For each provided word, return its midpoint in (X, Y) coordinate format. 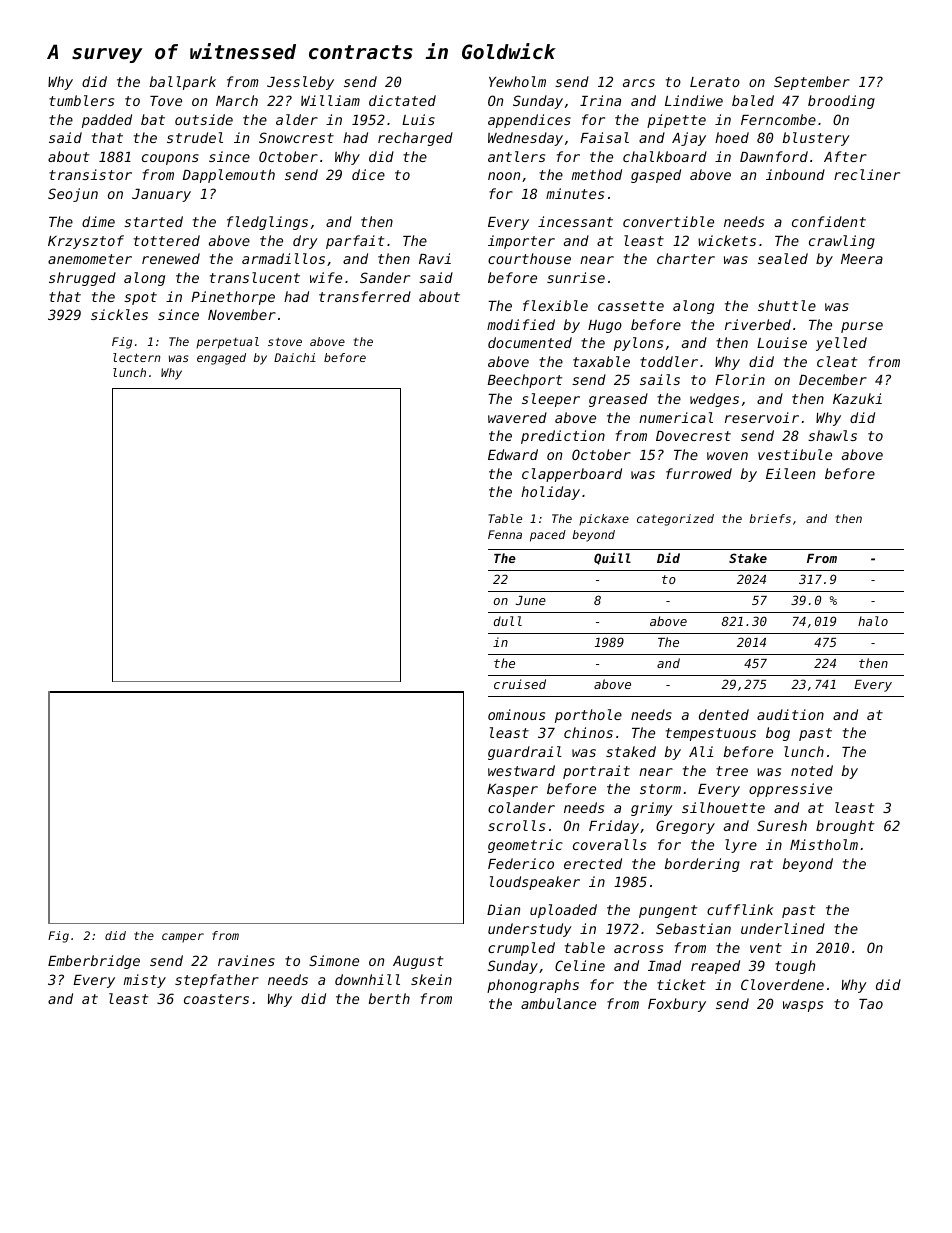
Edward (513, 454)
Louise (782, 342)
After (845, 156)
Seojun (73, 195)
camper (183, 938)
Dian (503, 909)
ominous (516, 714)
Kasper (512, 790)
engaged (221, 359)
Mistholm (824, 844)
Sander (385, 277)
